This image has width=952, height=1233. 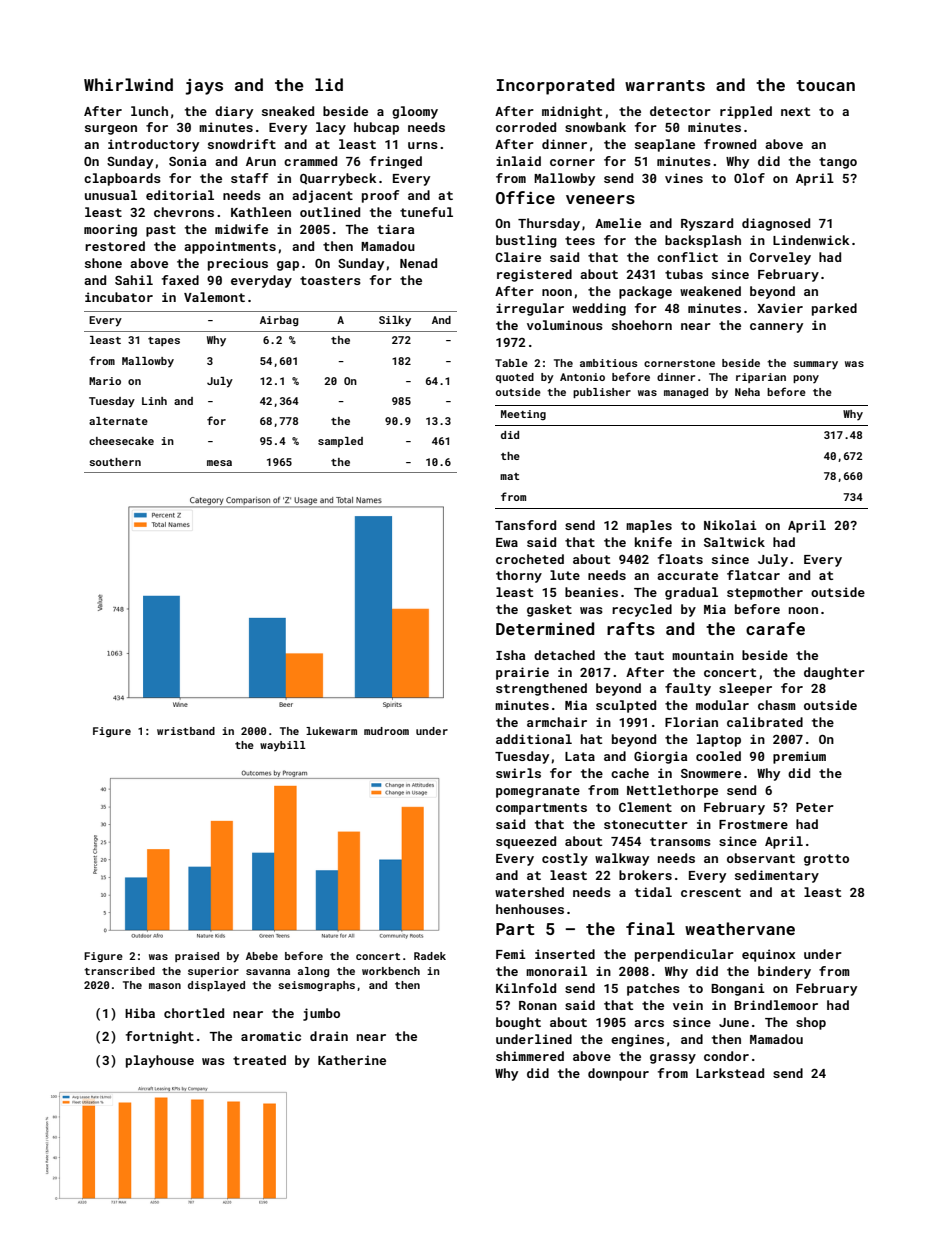 I want to click on toucan, so click(x=825, y=85).
